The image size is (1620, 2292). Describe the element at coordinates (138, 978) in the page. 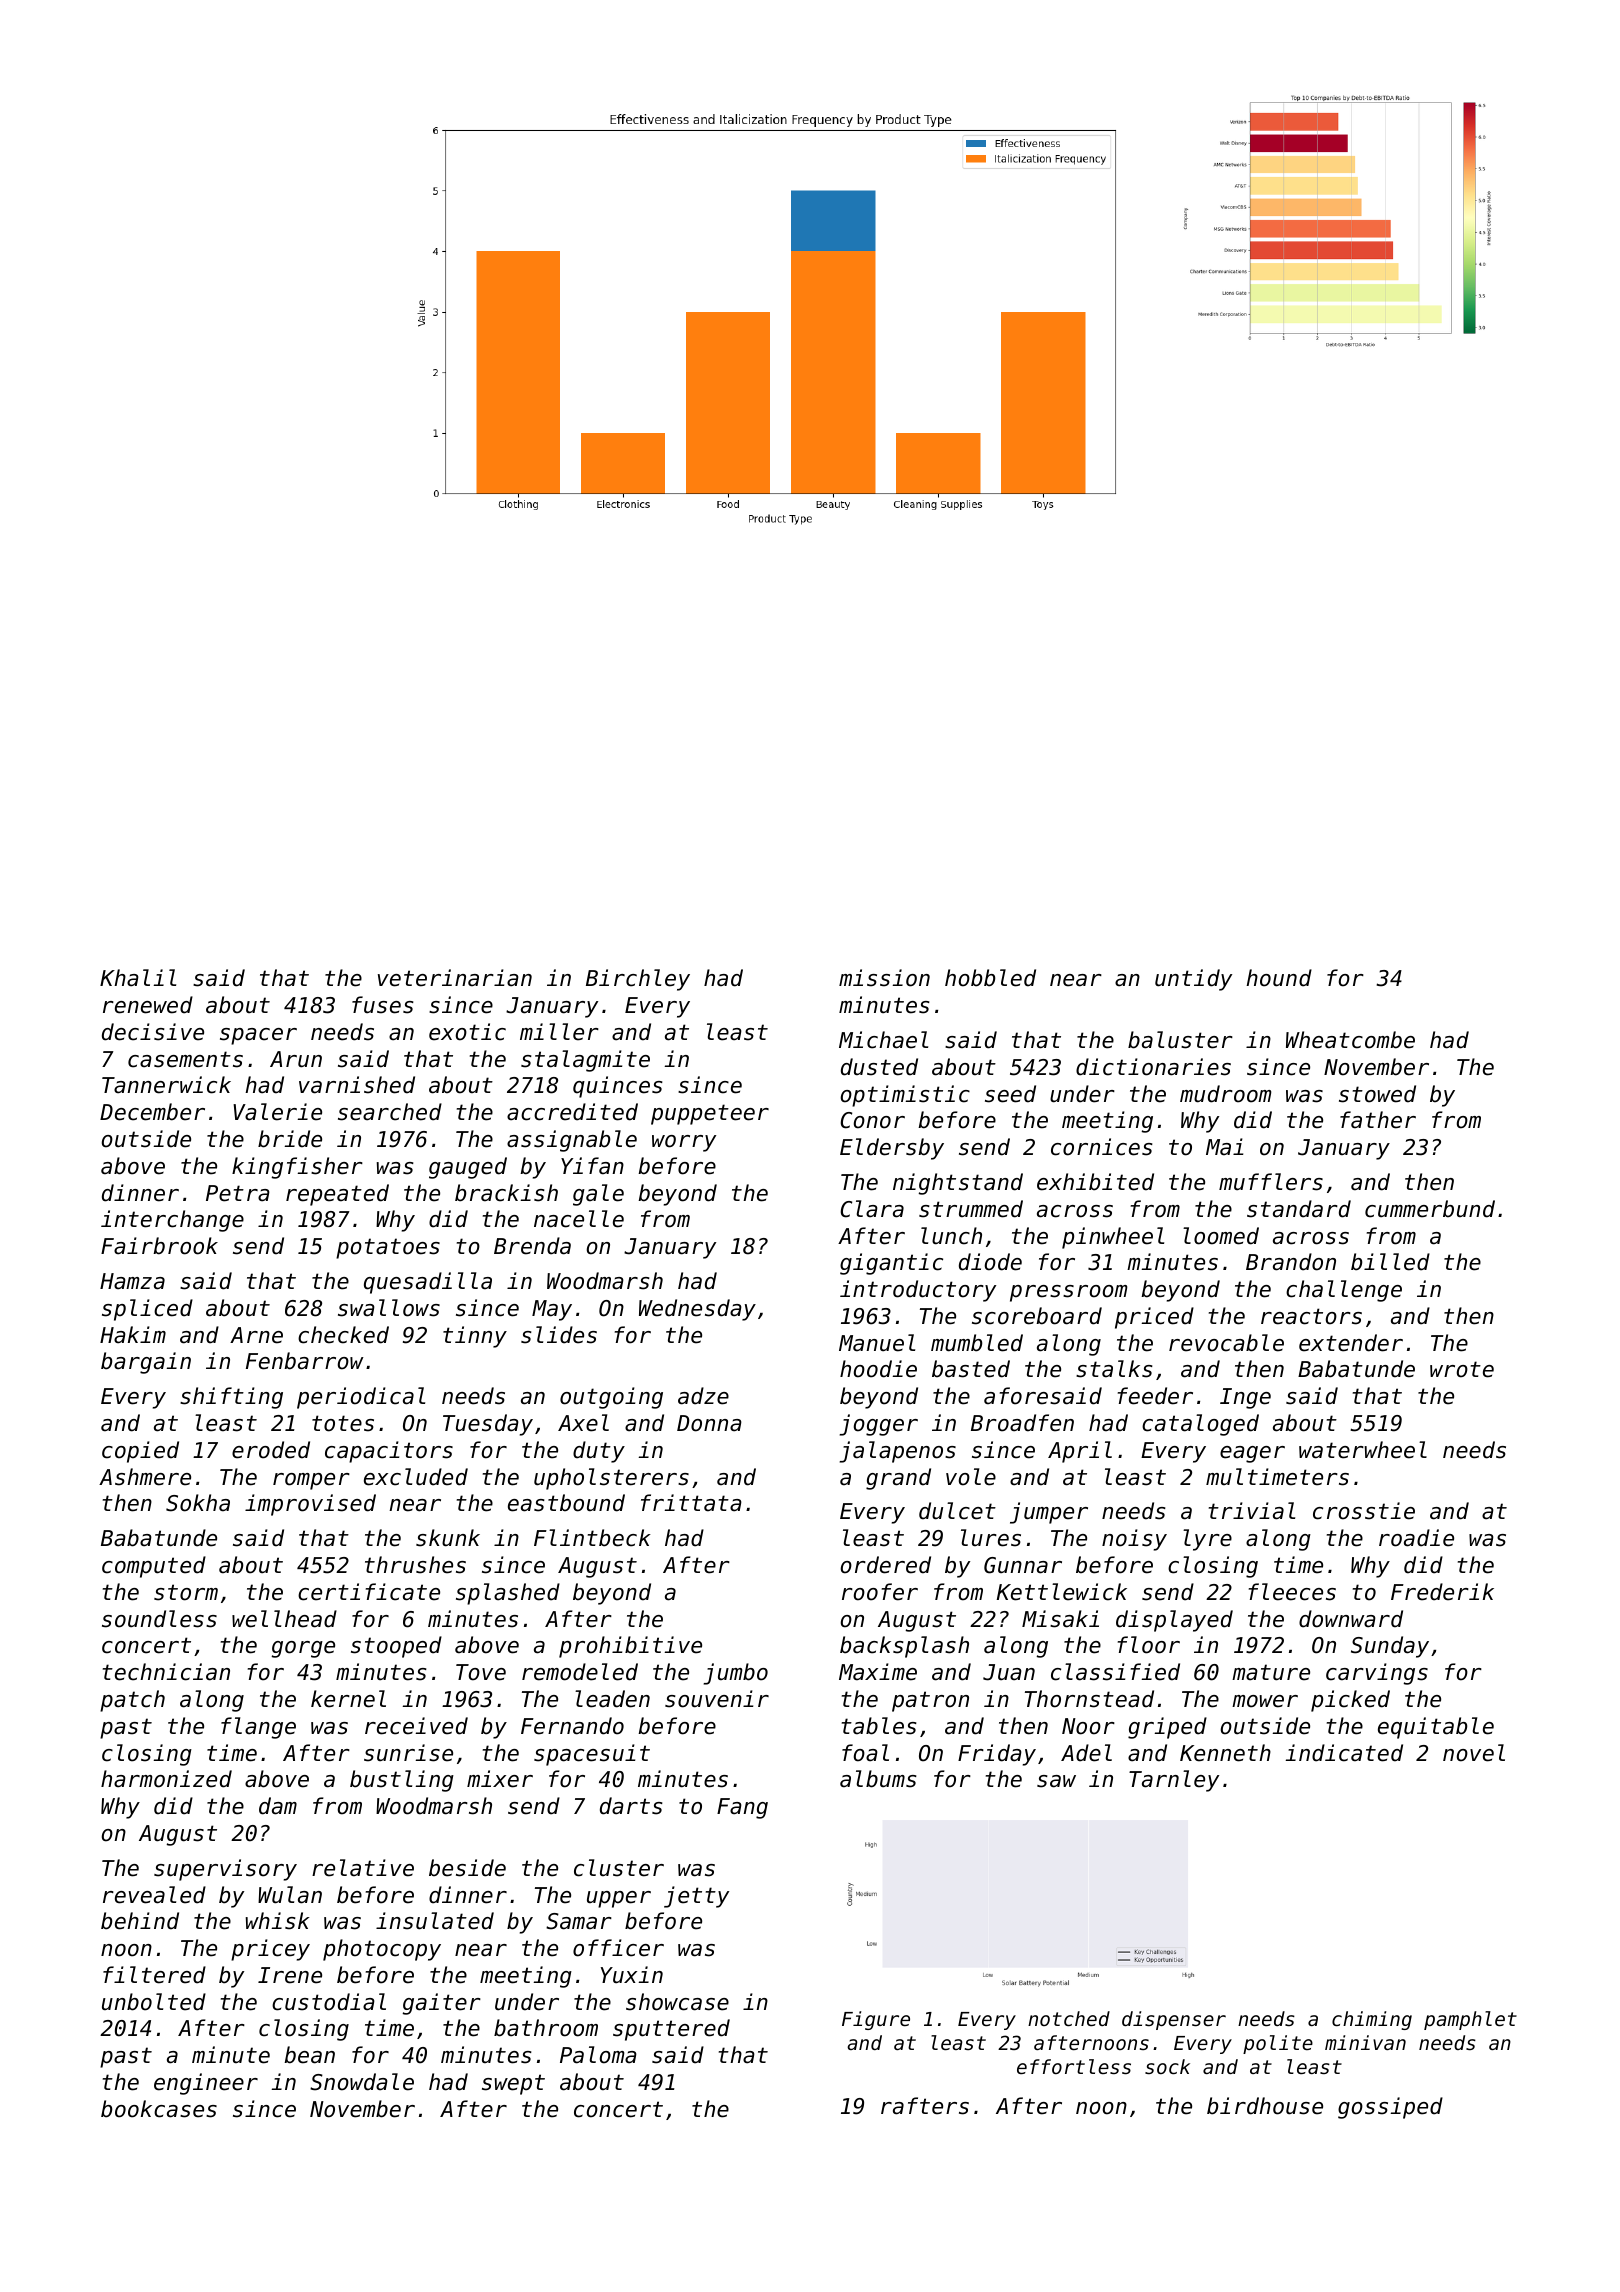

I see `Khalil` at that location.
